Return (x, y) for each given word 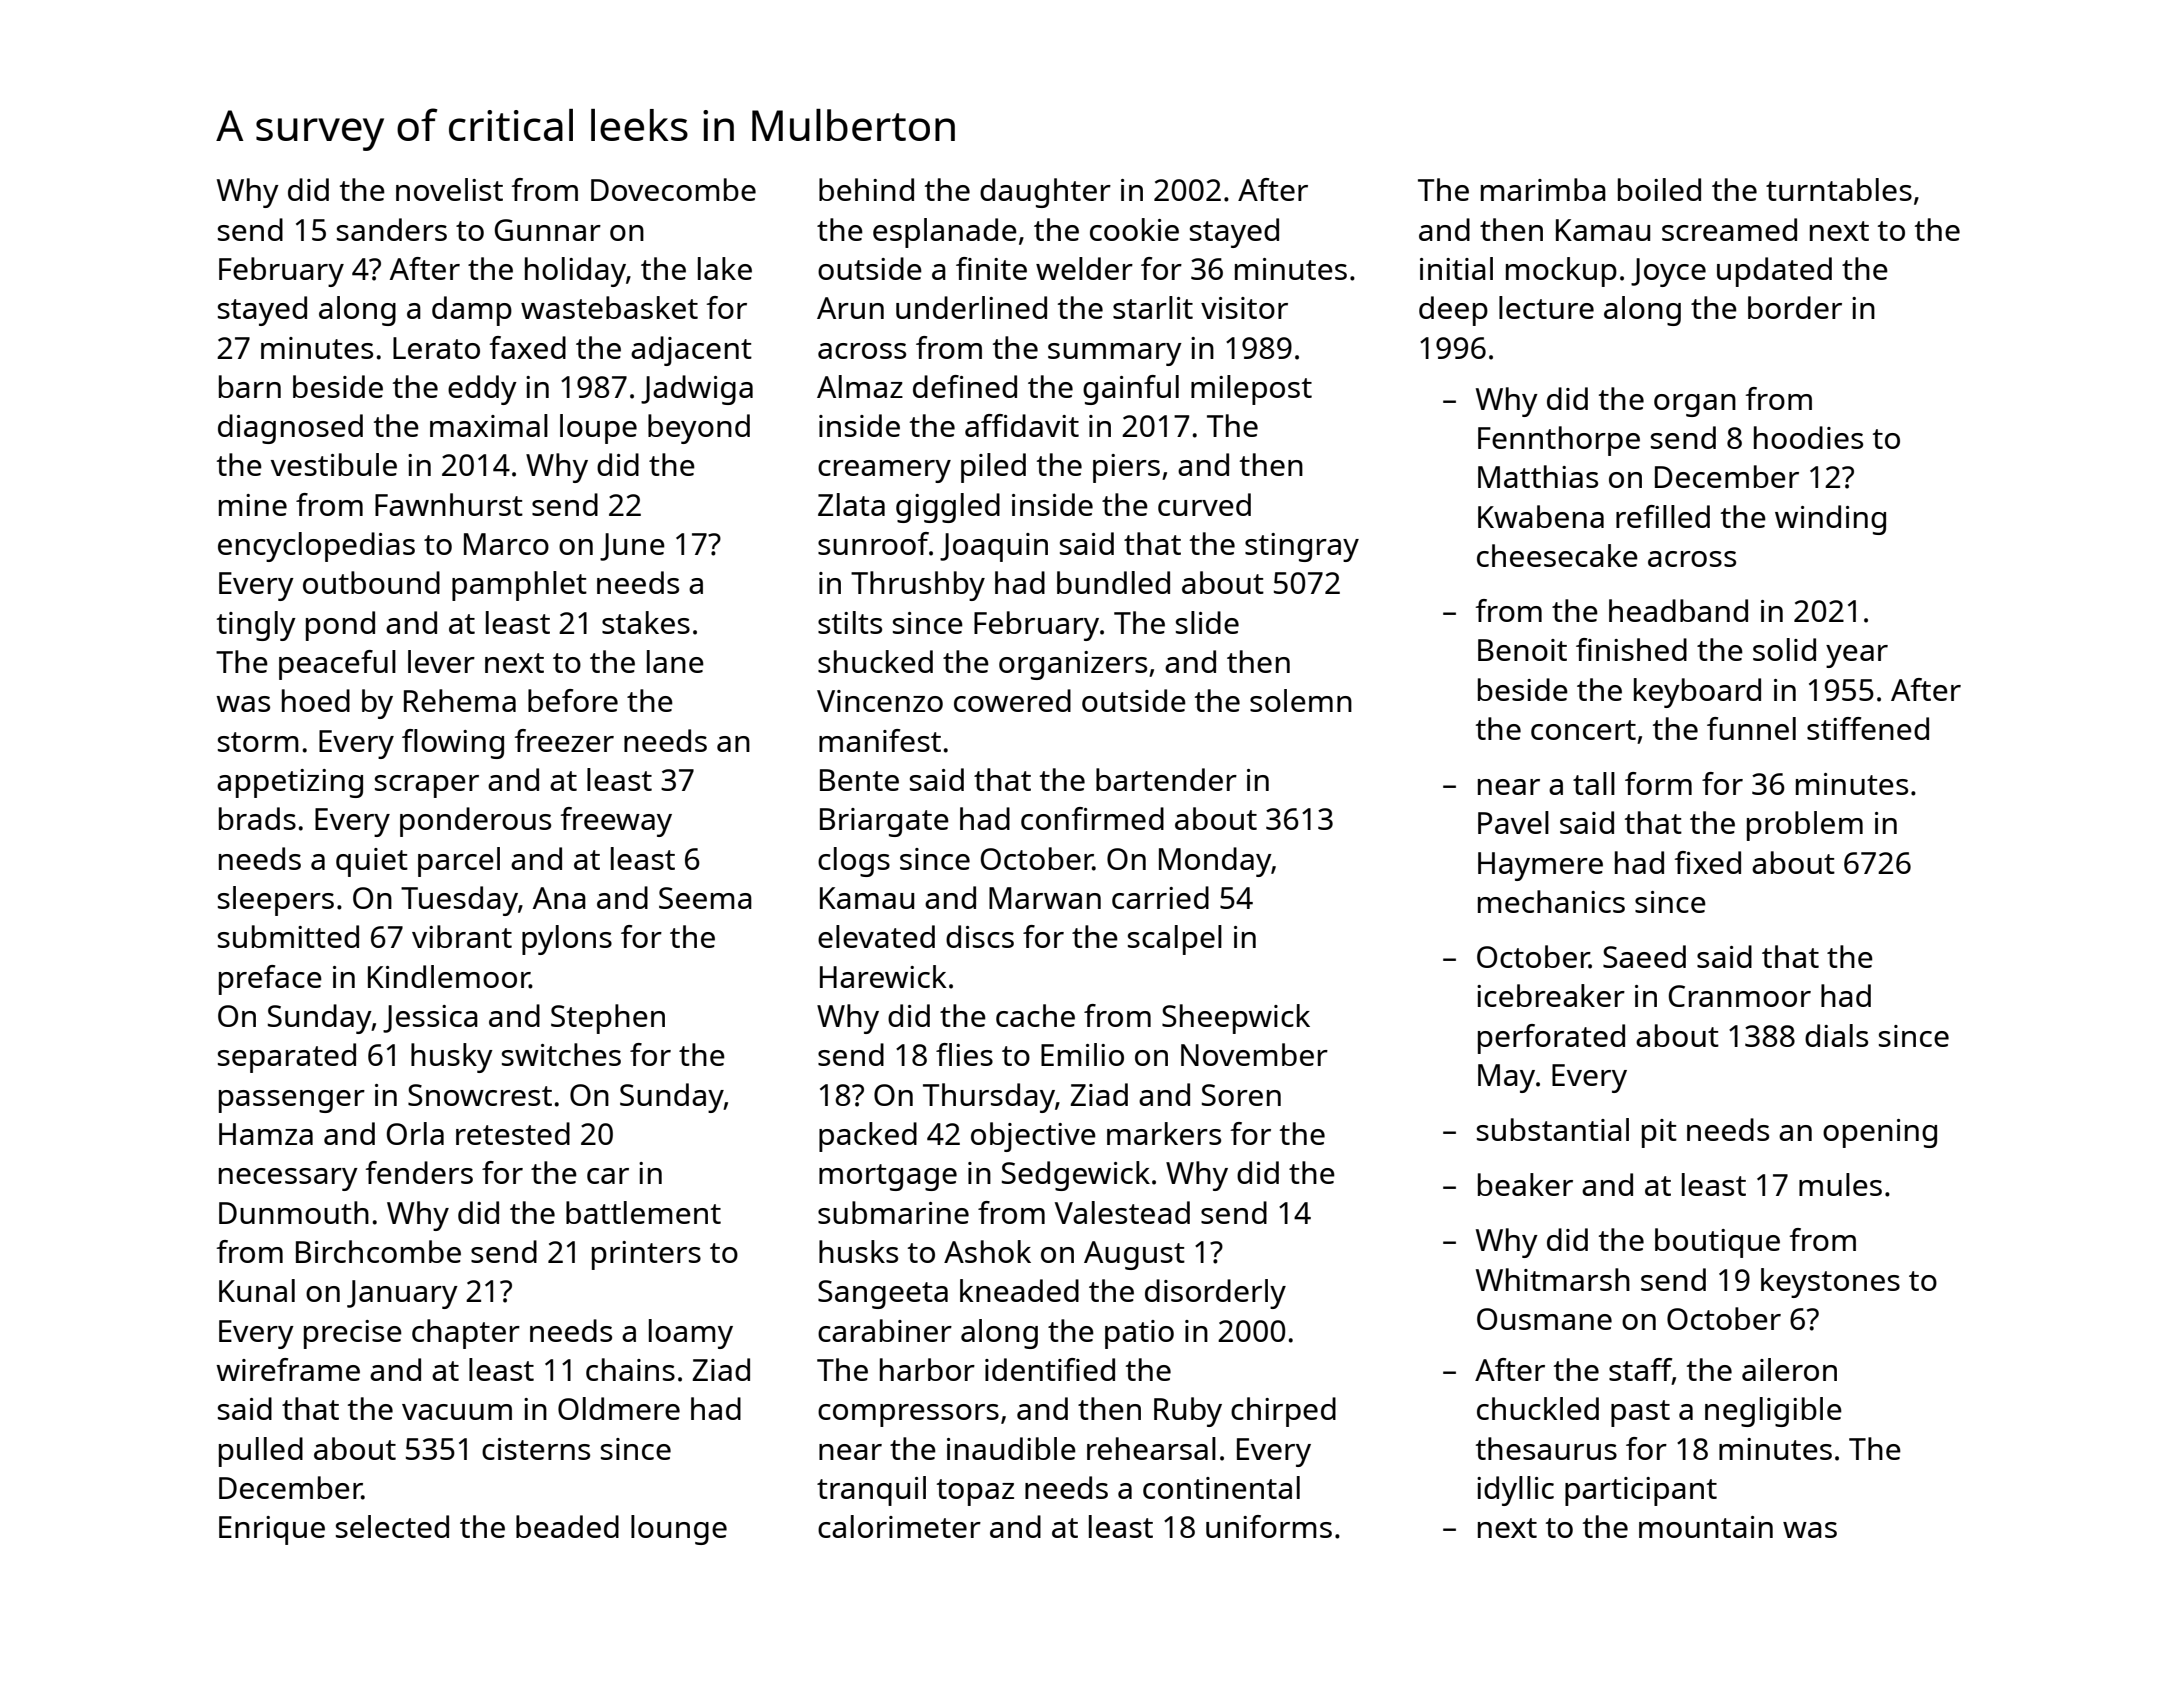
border (1795, 307)
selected (392, 1526)
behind (866, 189)
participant (1641, 1491)
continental (1221, 1487)
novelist (449, 189)
